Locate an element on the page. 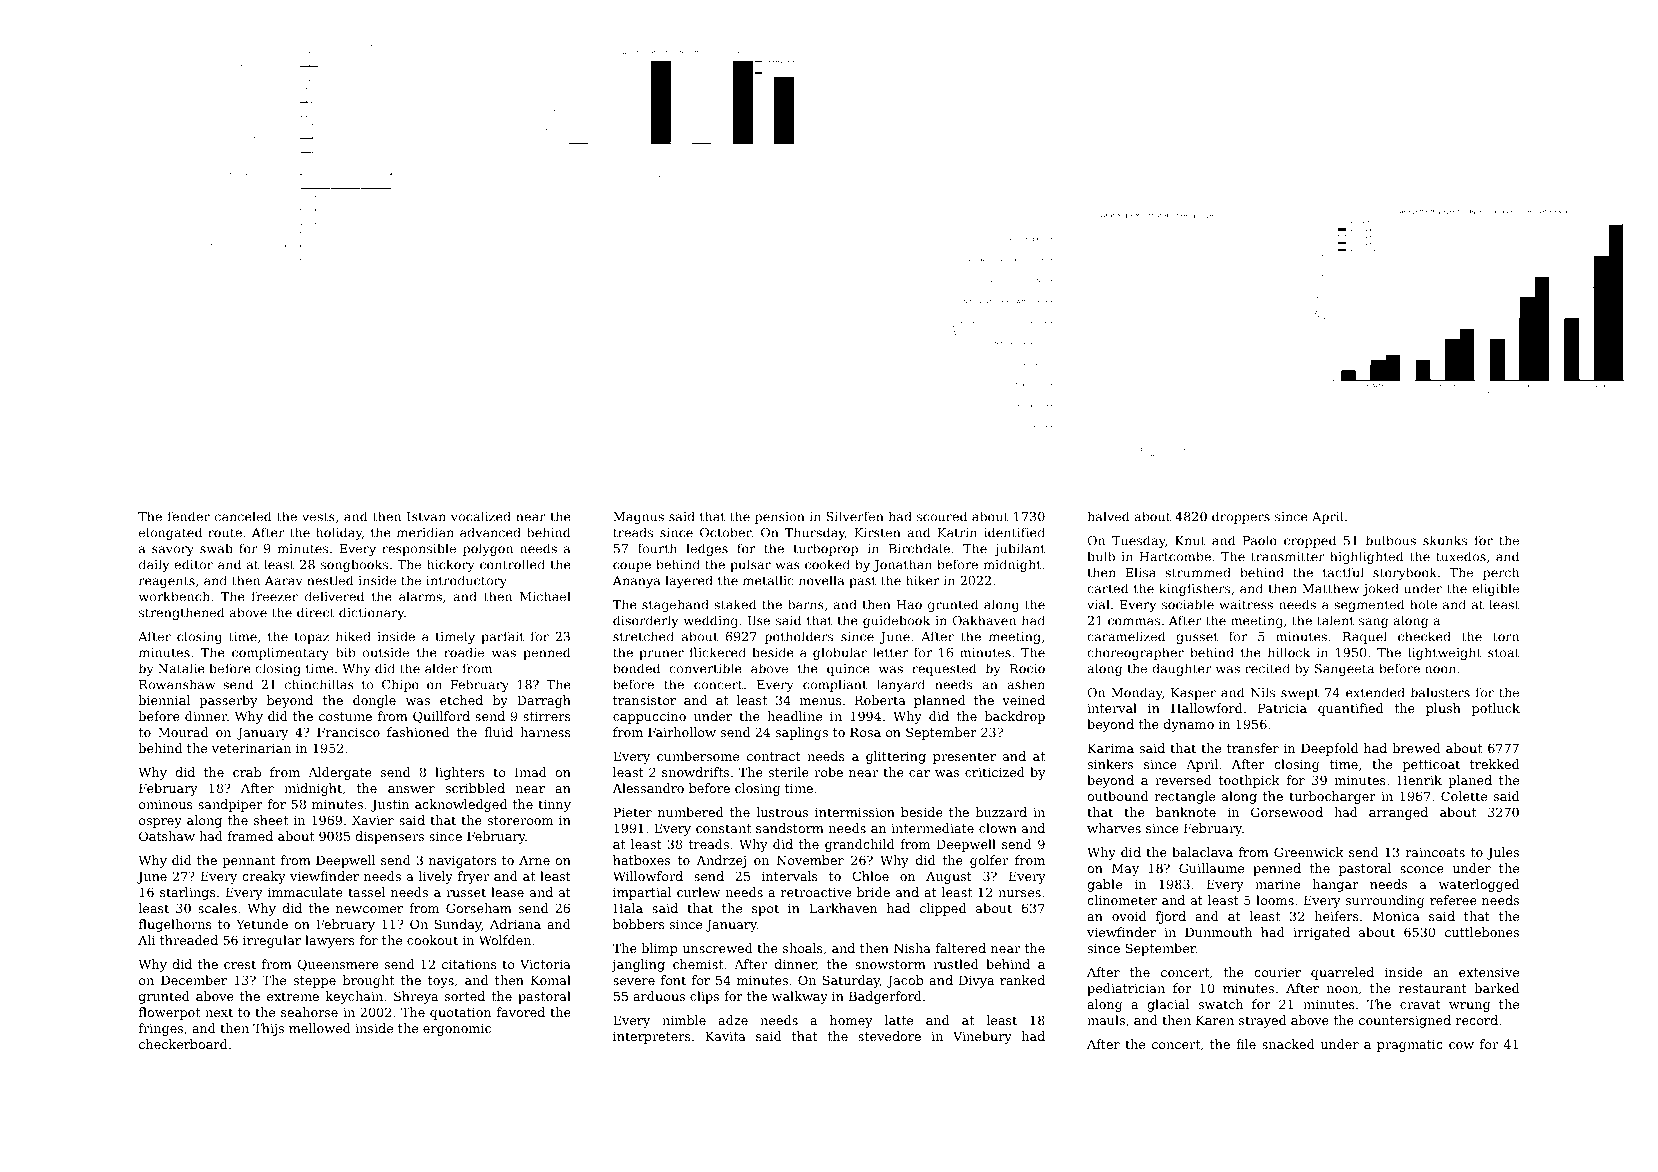 Image resolution: width=1658 pixels, height=1172 pixels. Jules is located at coordinates (1503, 853).
